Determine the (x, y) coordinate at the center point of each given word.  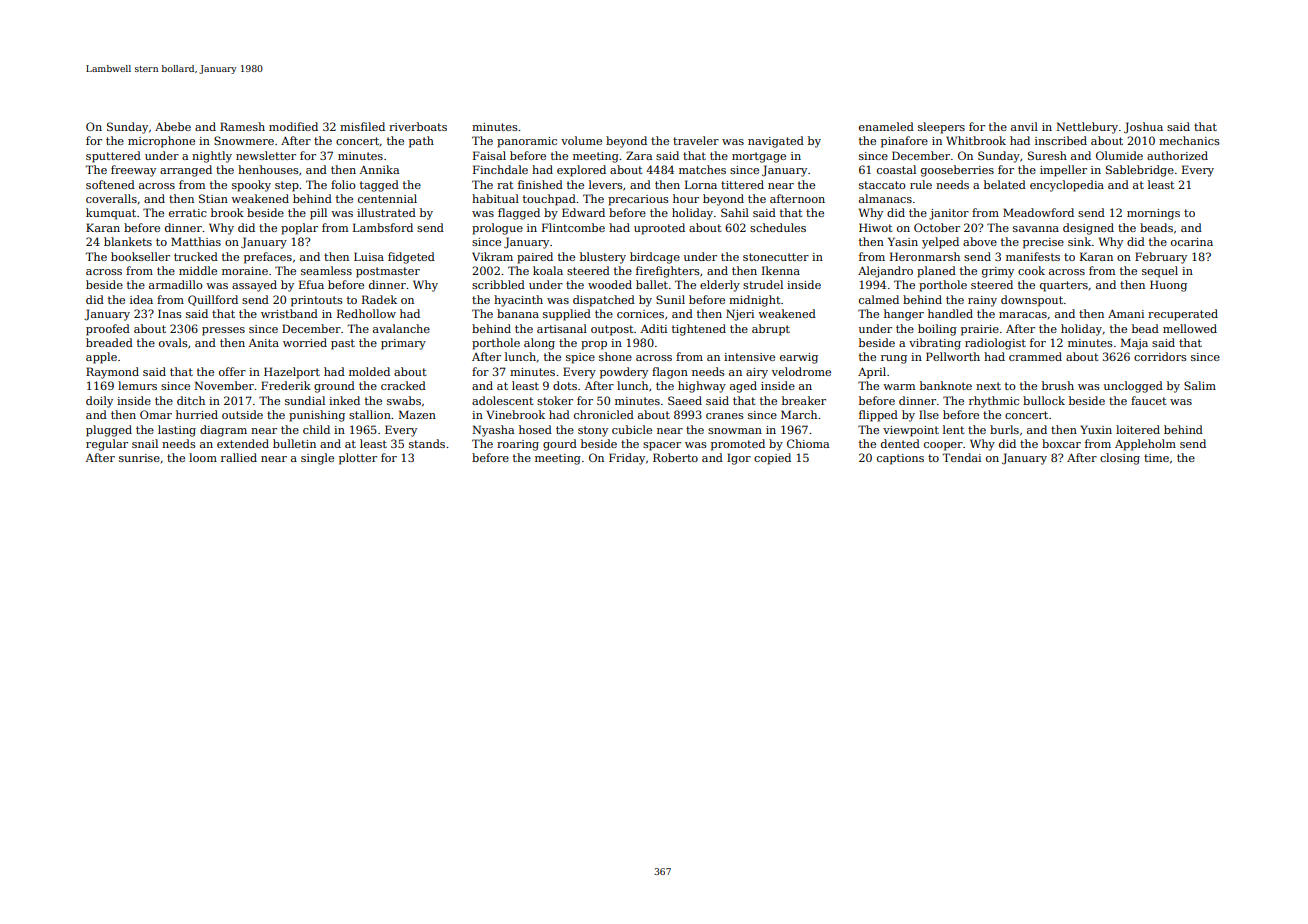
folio (343, 184)
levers (606, 184)
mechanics (1189, 140)
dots (565, 385)
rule (921, 184)
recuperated (1183, 315)
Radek (379, 299)
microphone (161, 142)
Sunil (670, 299)
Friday (627, 459)
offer (232, 371)
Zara (639, 155)
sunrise (139, 458)
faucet (1149, 400)
